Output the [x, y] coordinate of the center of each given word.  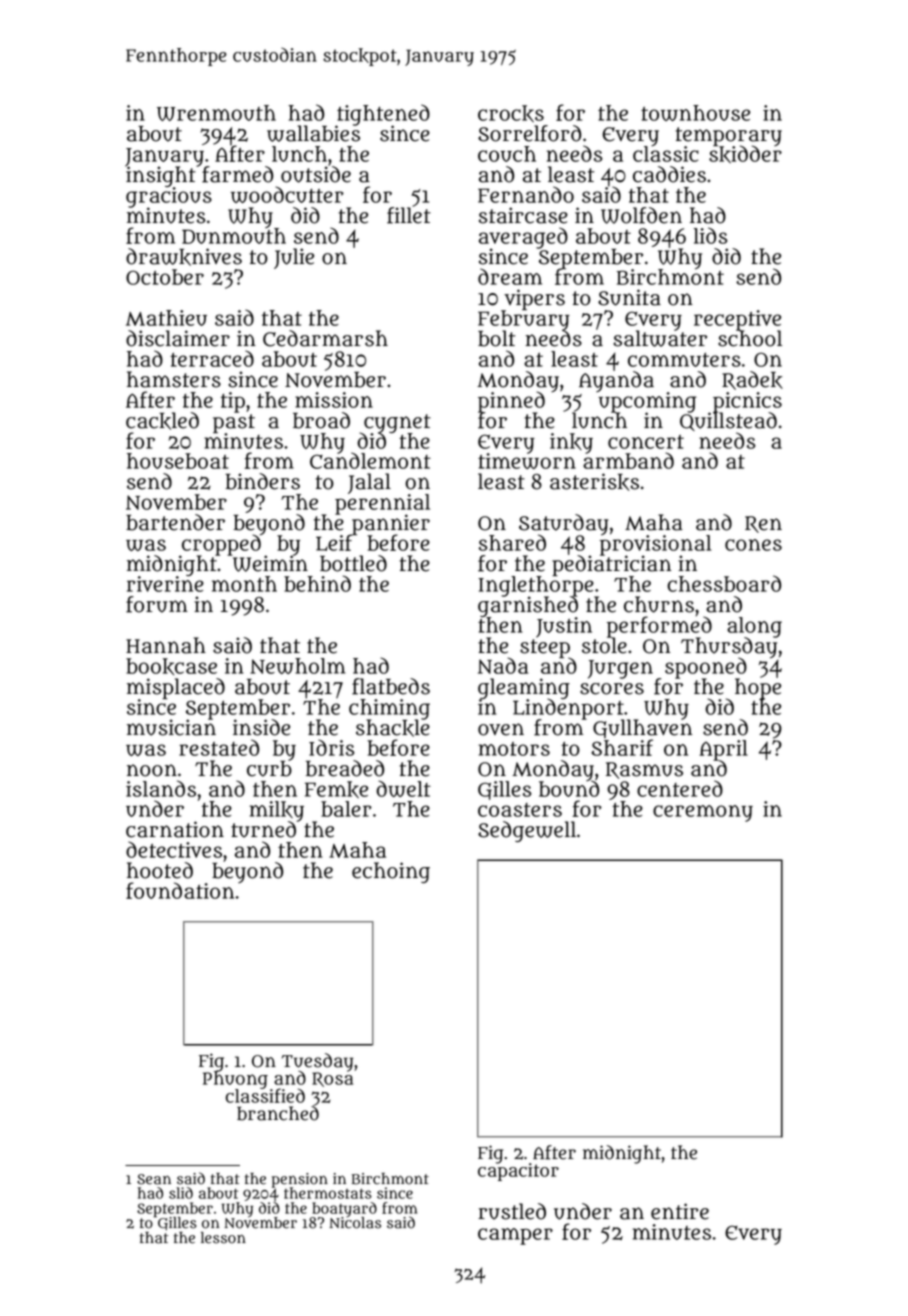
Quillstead [728, 421]
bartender [175, 522]
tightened [383, 115]
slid [181, 1193]
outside [316, 174]
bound [569, 789]
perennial [382, 504]
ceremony [703, 813]
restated [219, 747]
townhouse [695, 113]
